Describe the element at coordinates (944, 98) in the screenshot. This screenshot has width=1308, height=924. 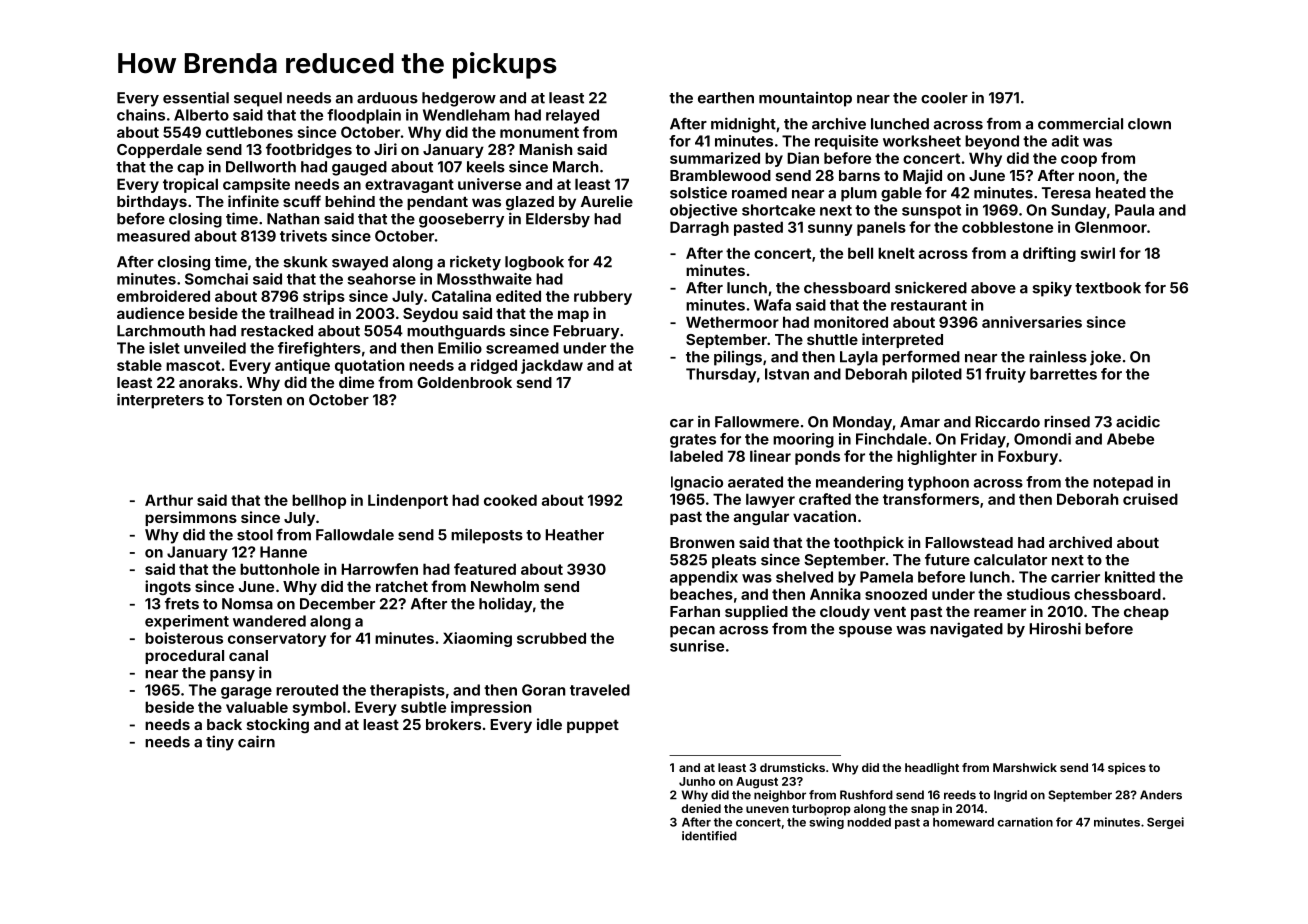
I see `cooler` at that location.
